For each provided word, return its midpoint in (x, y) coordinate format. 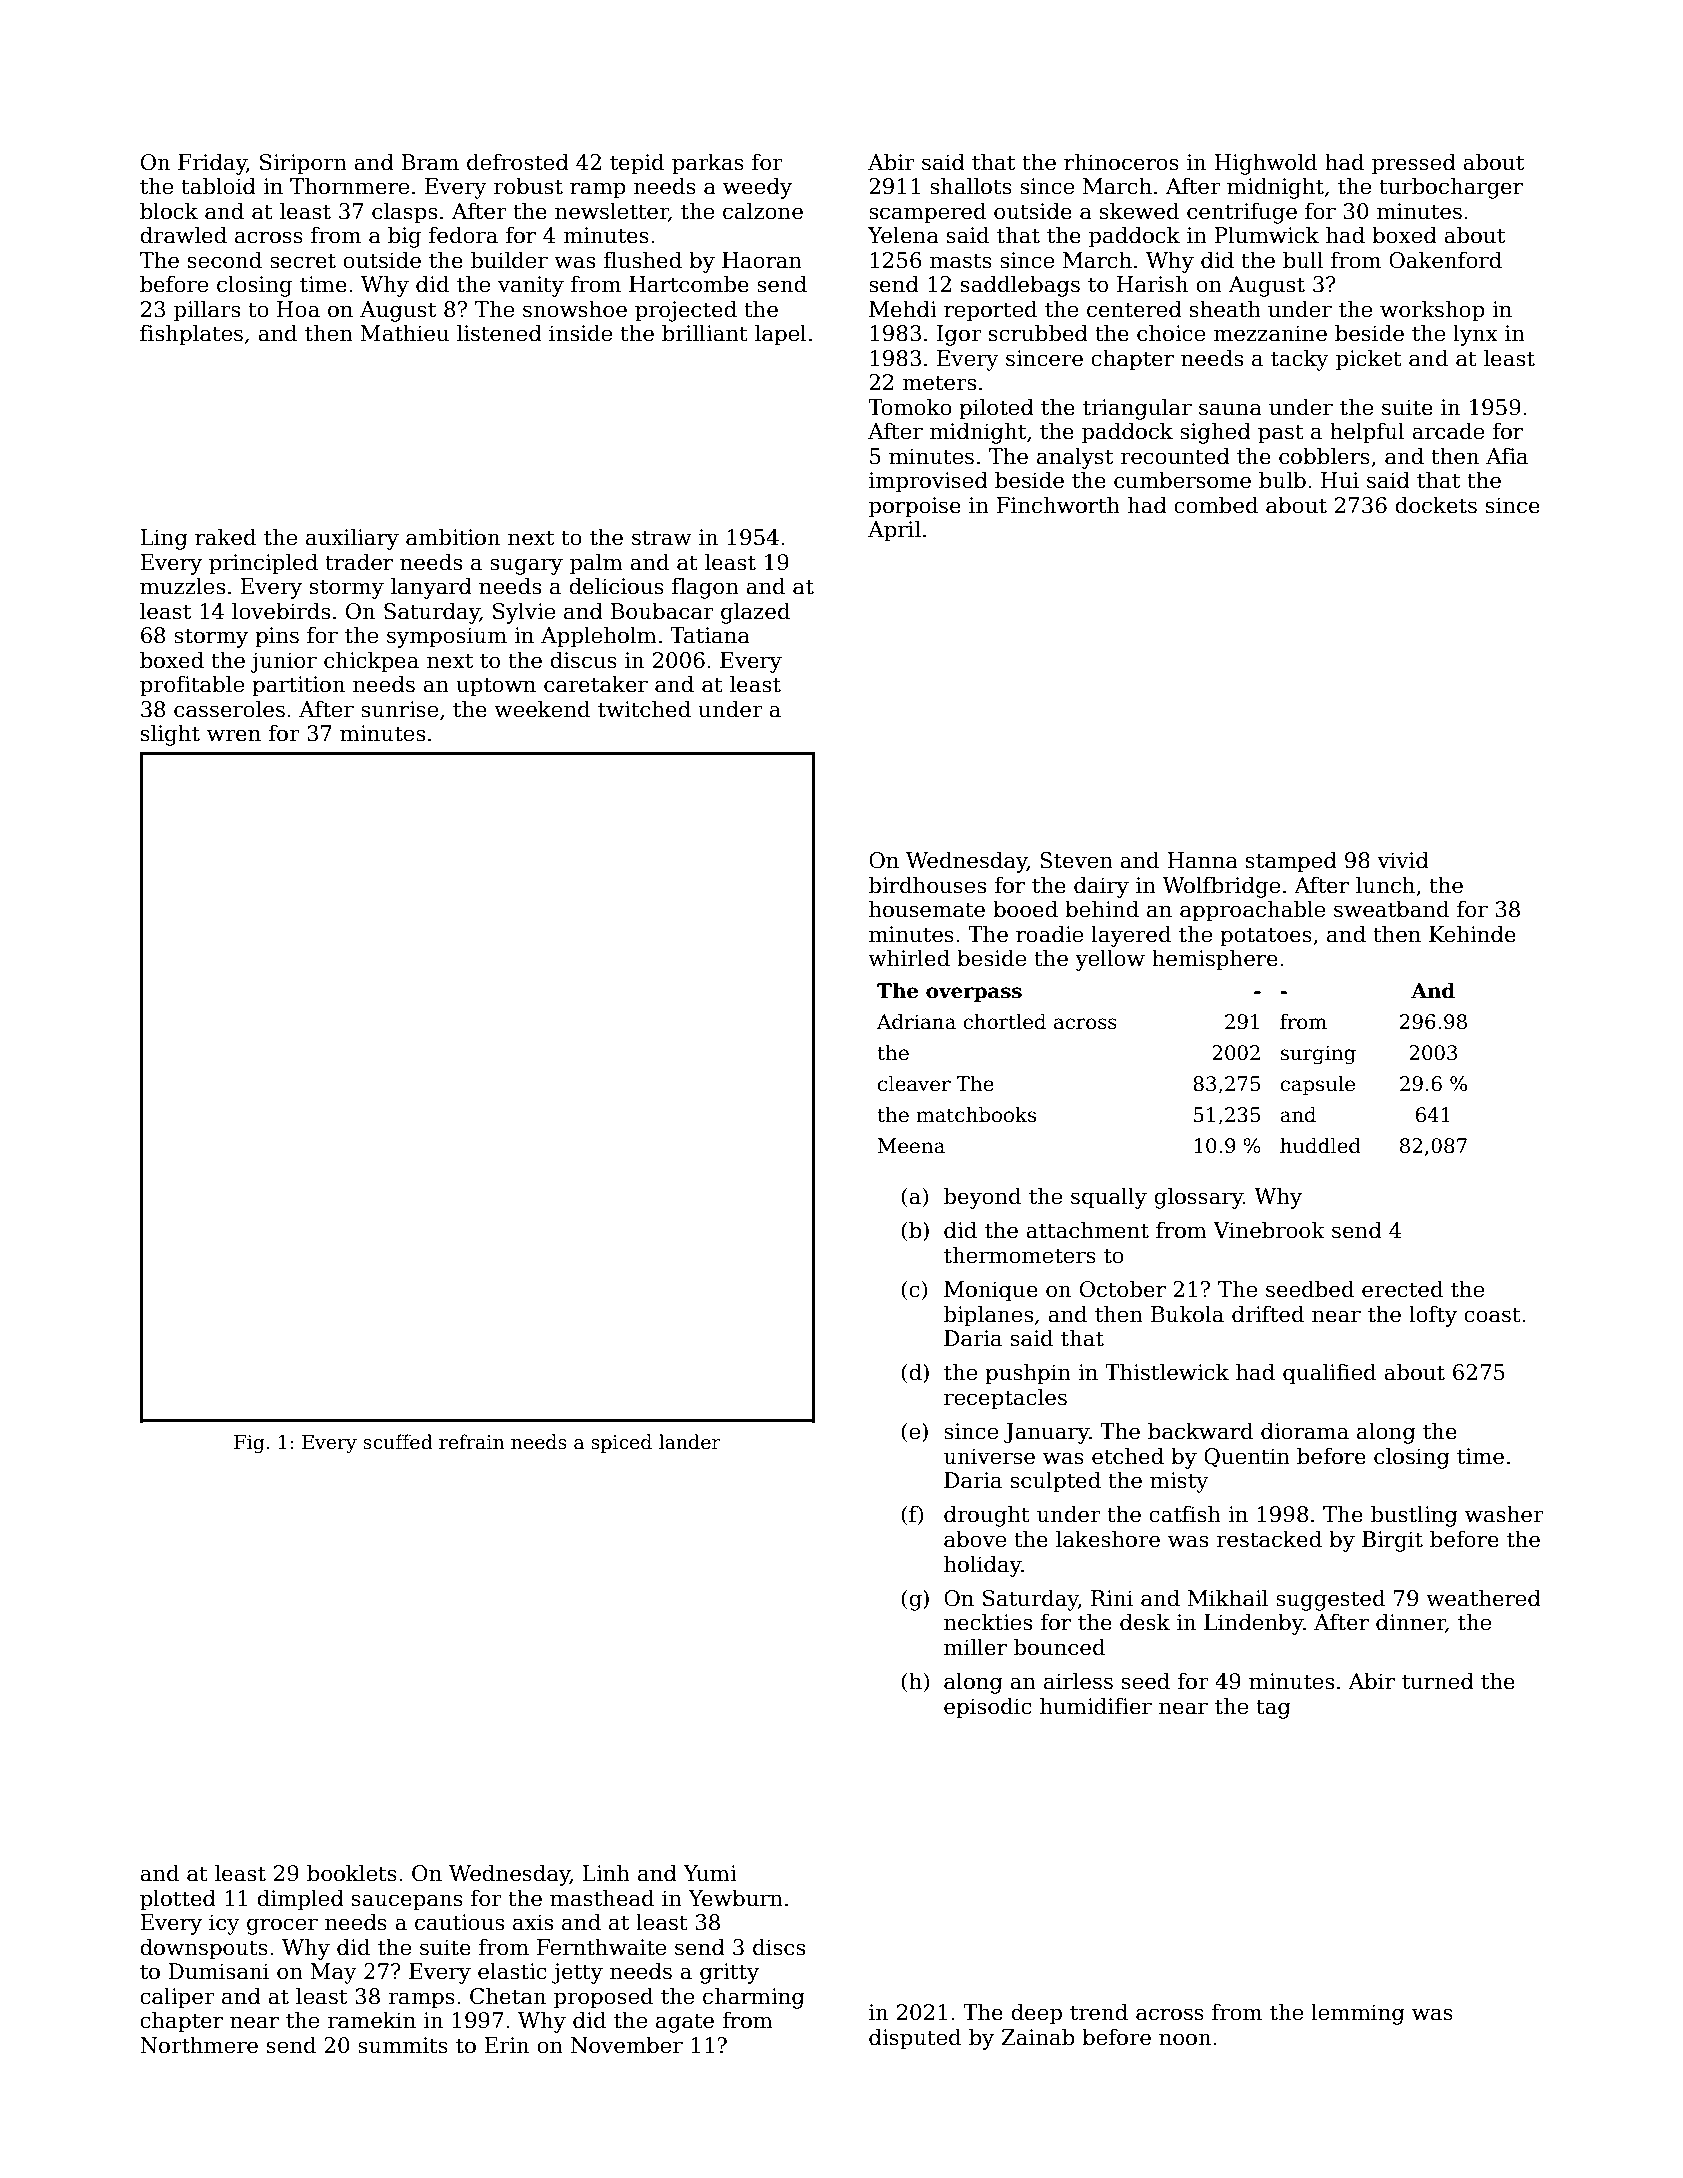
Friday (212, 164)
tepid (637, 164)
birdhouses (927, 885)
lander (690, 1442)
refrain (472, 1442)
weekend (542, 709)
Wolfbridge (1221, 887)
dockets (1436, 505)
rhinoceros (1121, 162)
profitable (192, 686)
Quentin (1247, 1458)
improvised (928, 482)
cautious (459, 1922)
